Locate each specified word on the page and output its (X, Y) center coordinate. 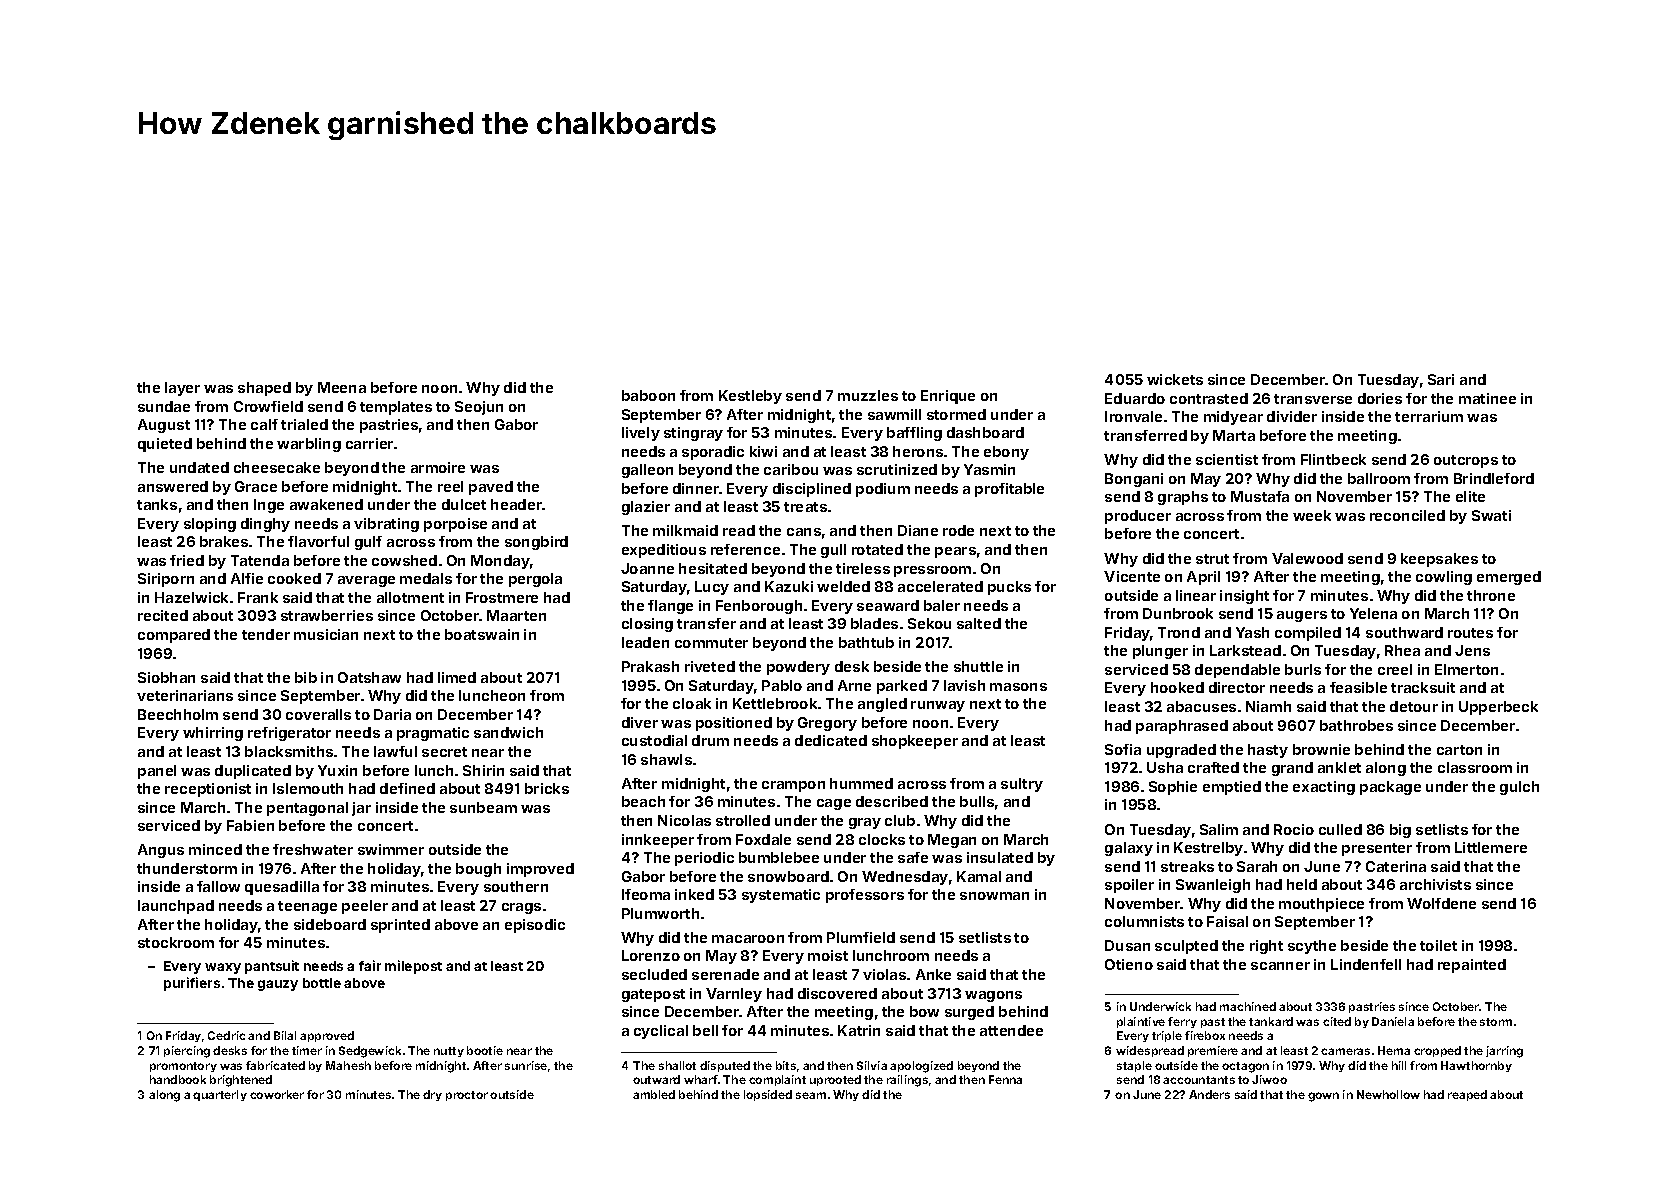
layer (182, 389)
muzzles (868, 395)
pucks (1009, 588)
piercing (187, 1052)
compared (174, 636)
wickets (1175, 379)
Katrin (859, 1030)
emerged (1509, 578)
